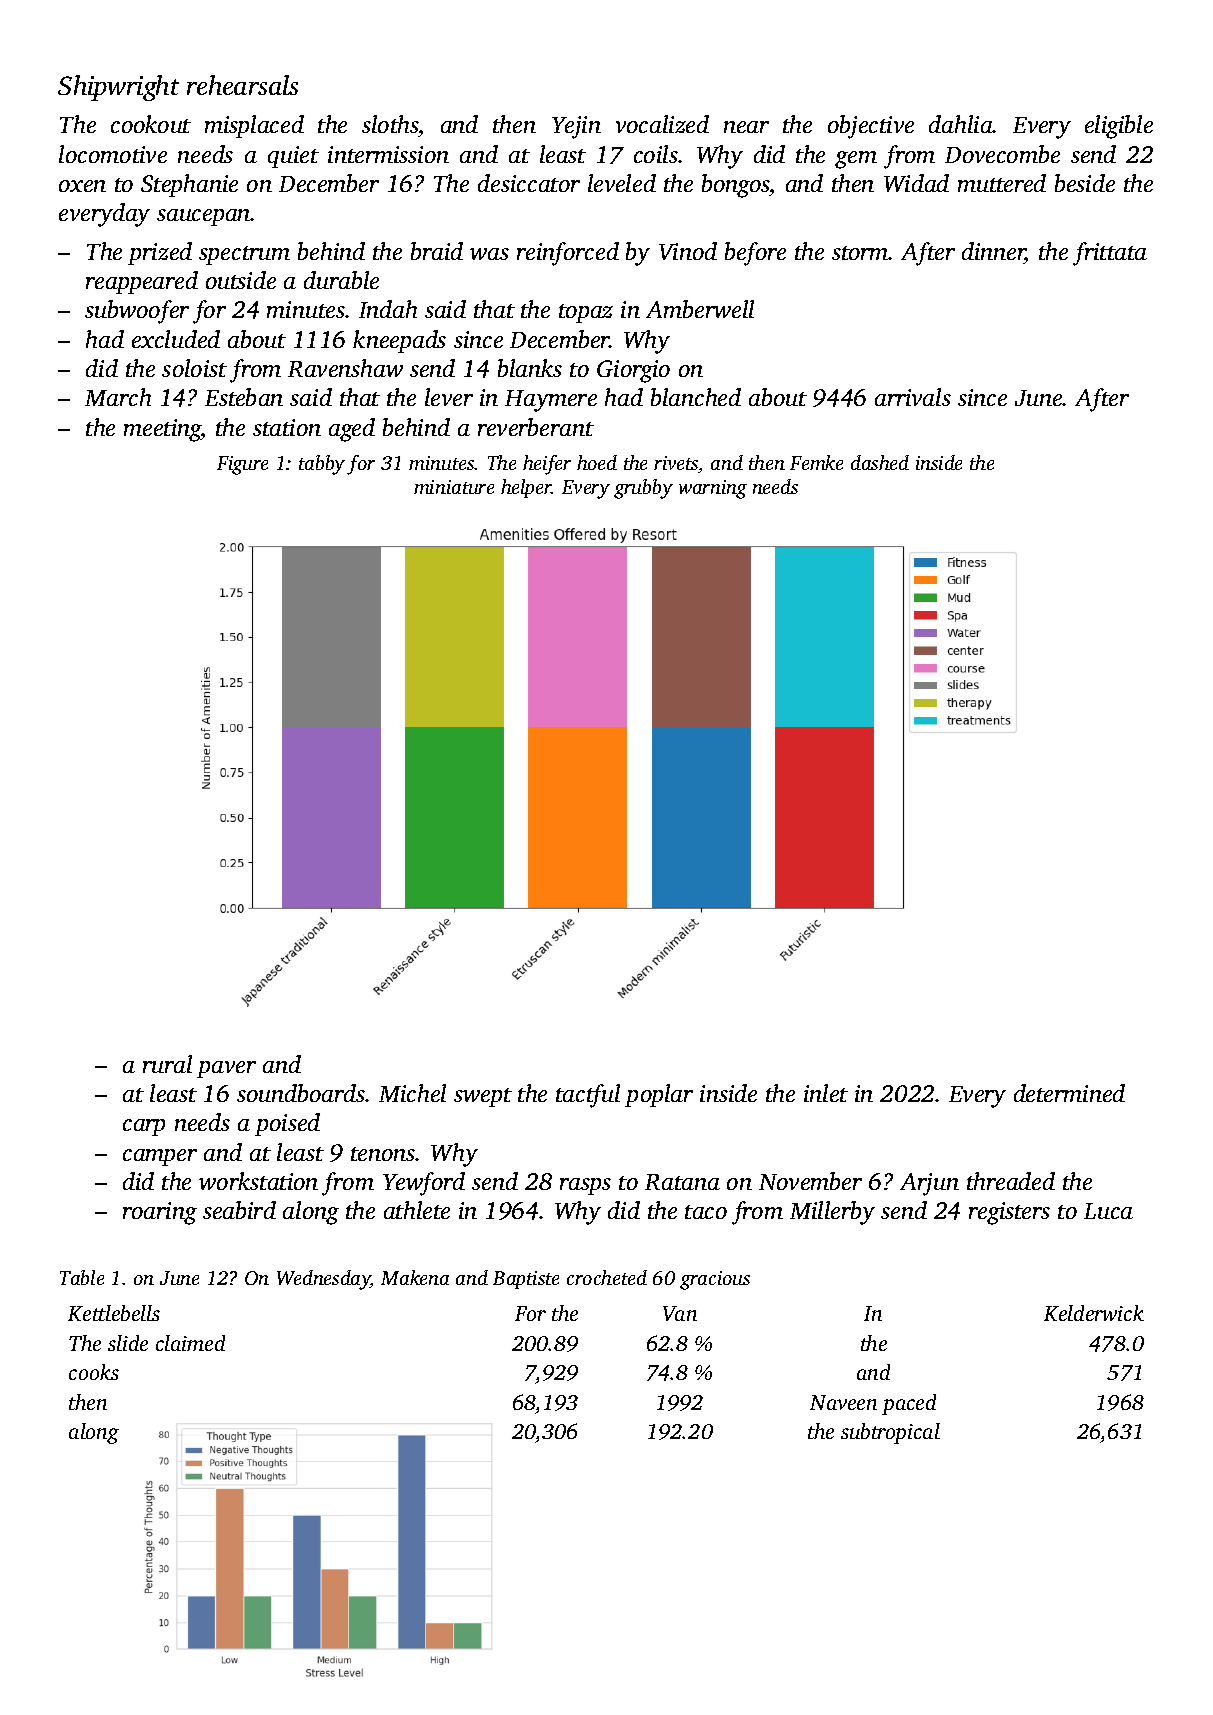 Image resolution: width=1213 pixels, height=1715 pixels. I want to click on rehearsals, so click(242, 85).
